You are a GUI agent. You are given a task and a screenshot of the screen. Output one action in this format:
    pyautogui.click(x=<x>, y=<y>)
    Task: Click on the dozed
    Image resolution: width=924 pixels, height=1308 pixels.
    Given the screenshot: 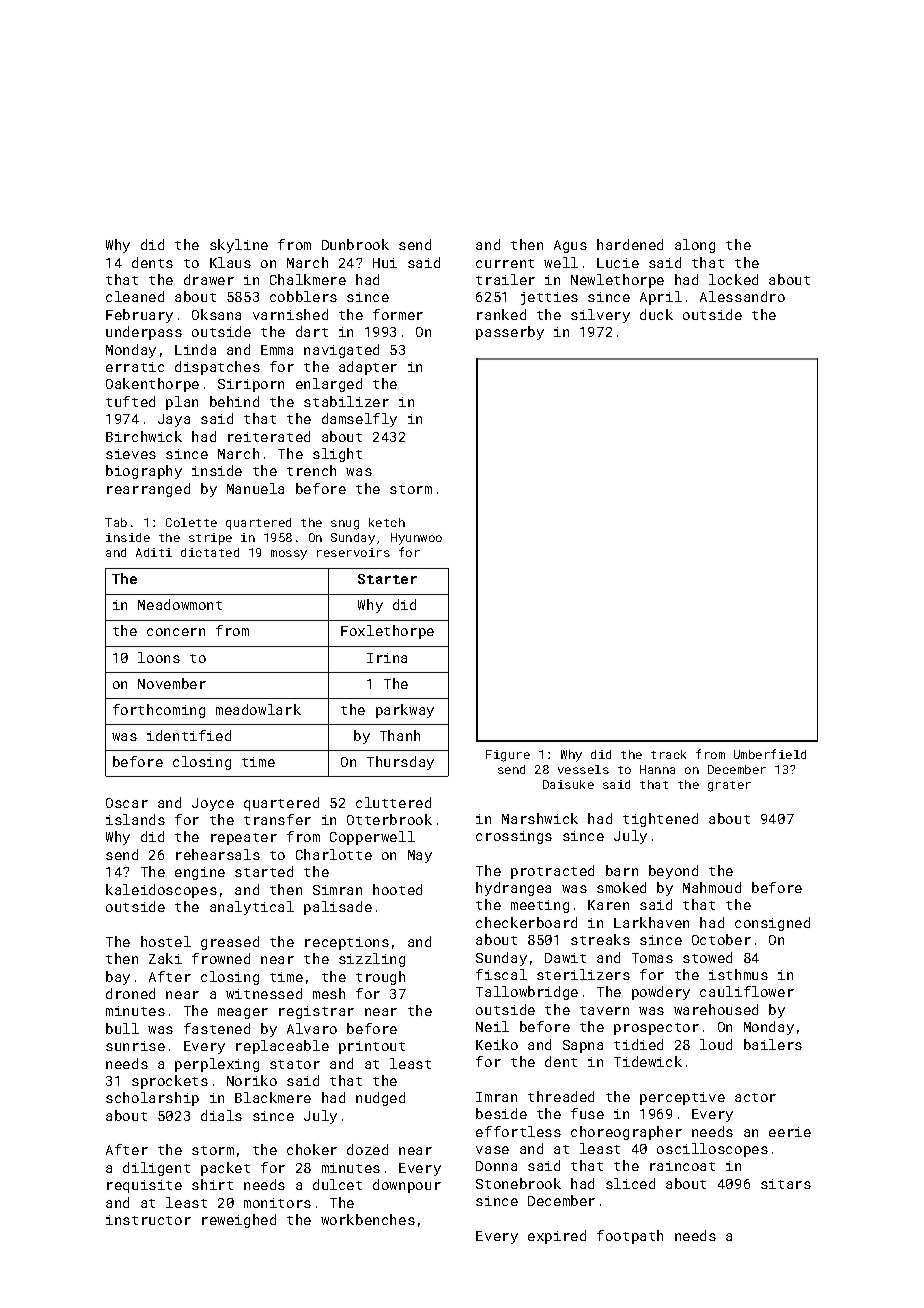 What is the action you would take?
    pyautogui.click(x=367, y=1149)
